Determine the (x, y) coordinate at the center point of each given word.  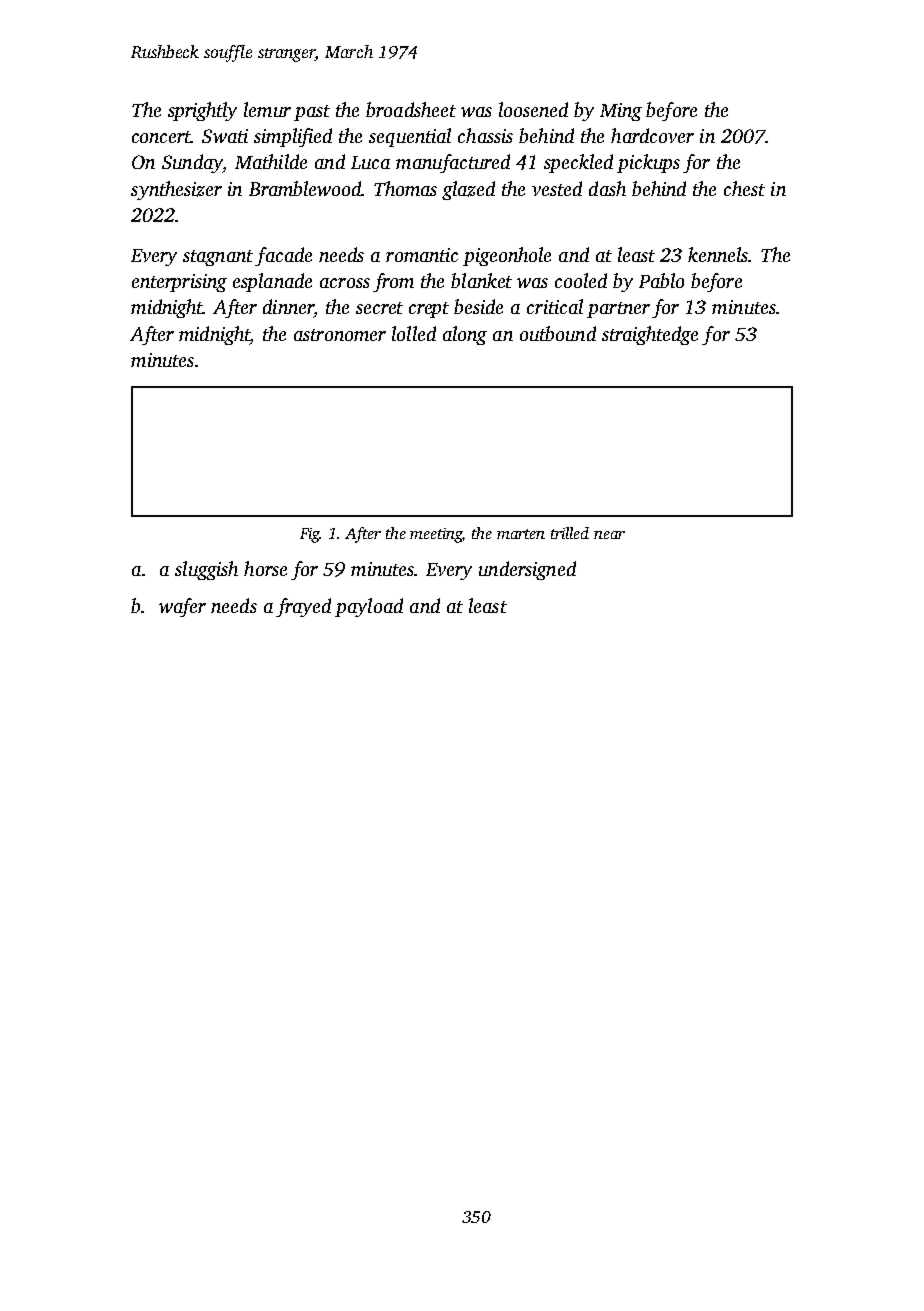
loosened (533, 109)
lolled (414, 333)
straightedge (650, 335)
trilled (570, 533)
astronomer (340, 335)
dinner (288, 306)
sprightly (202, 111)
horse (265, 568)
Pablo (661, 280)
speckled (578, 163)
